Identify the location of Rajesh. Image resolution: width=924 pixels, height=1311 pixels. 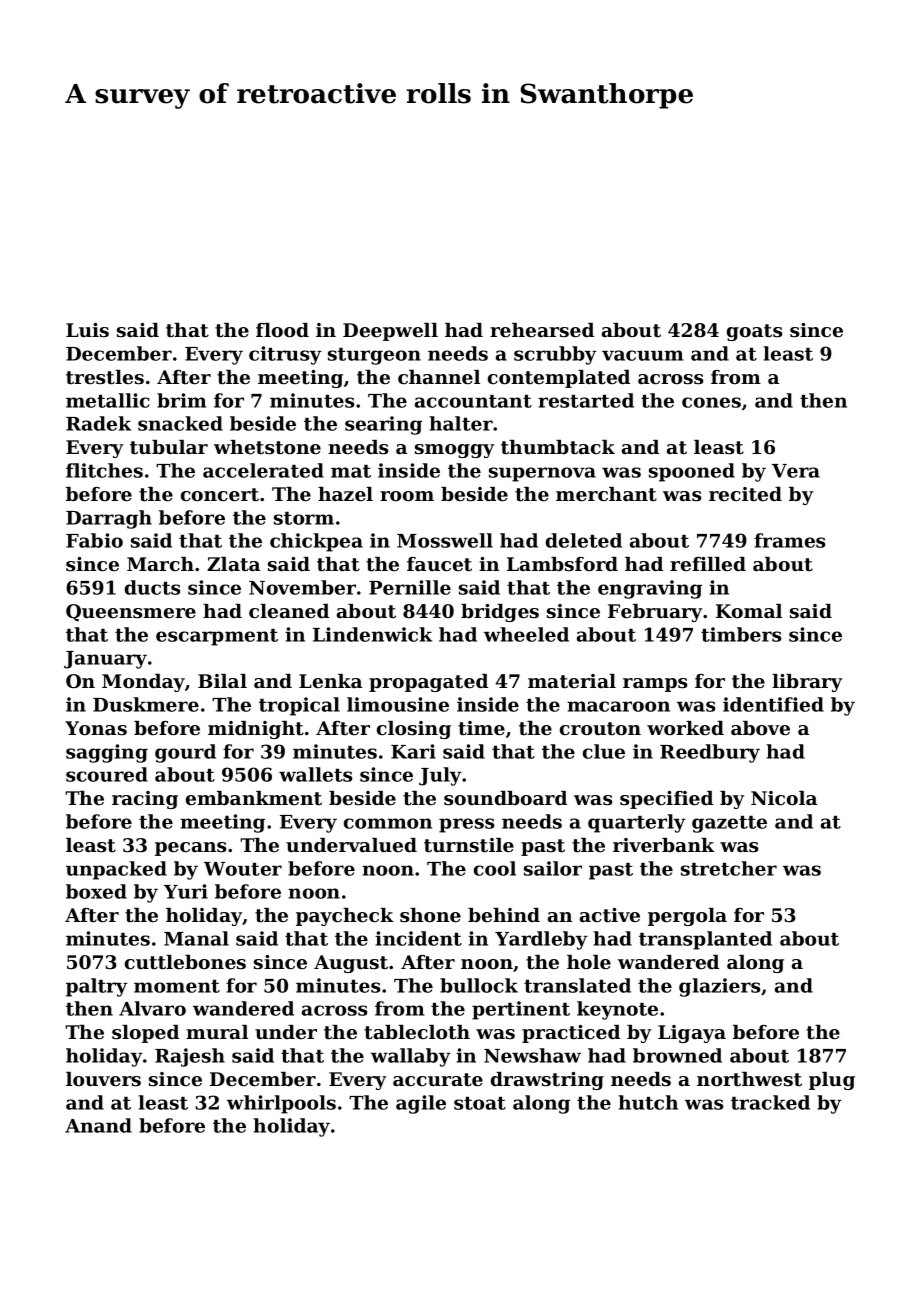
(190, 1057).
